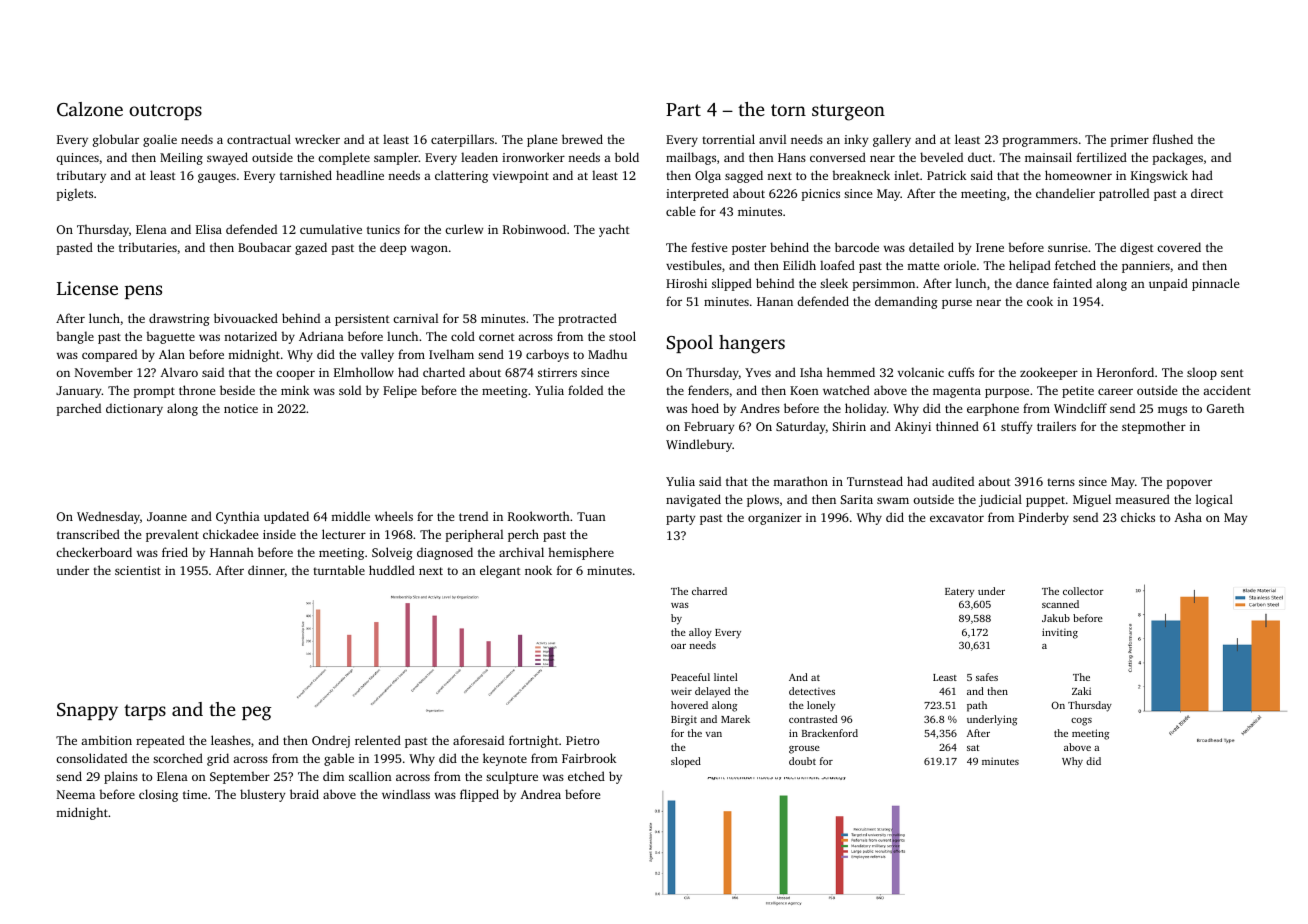 This document has height=924, width=1308. I want to click on hoed, so click(705, 408).
